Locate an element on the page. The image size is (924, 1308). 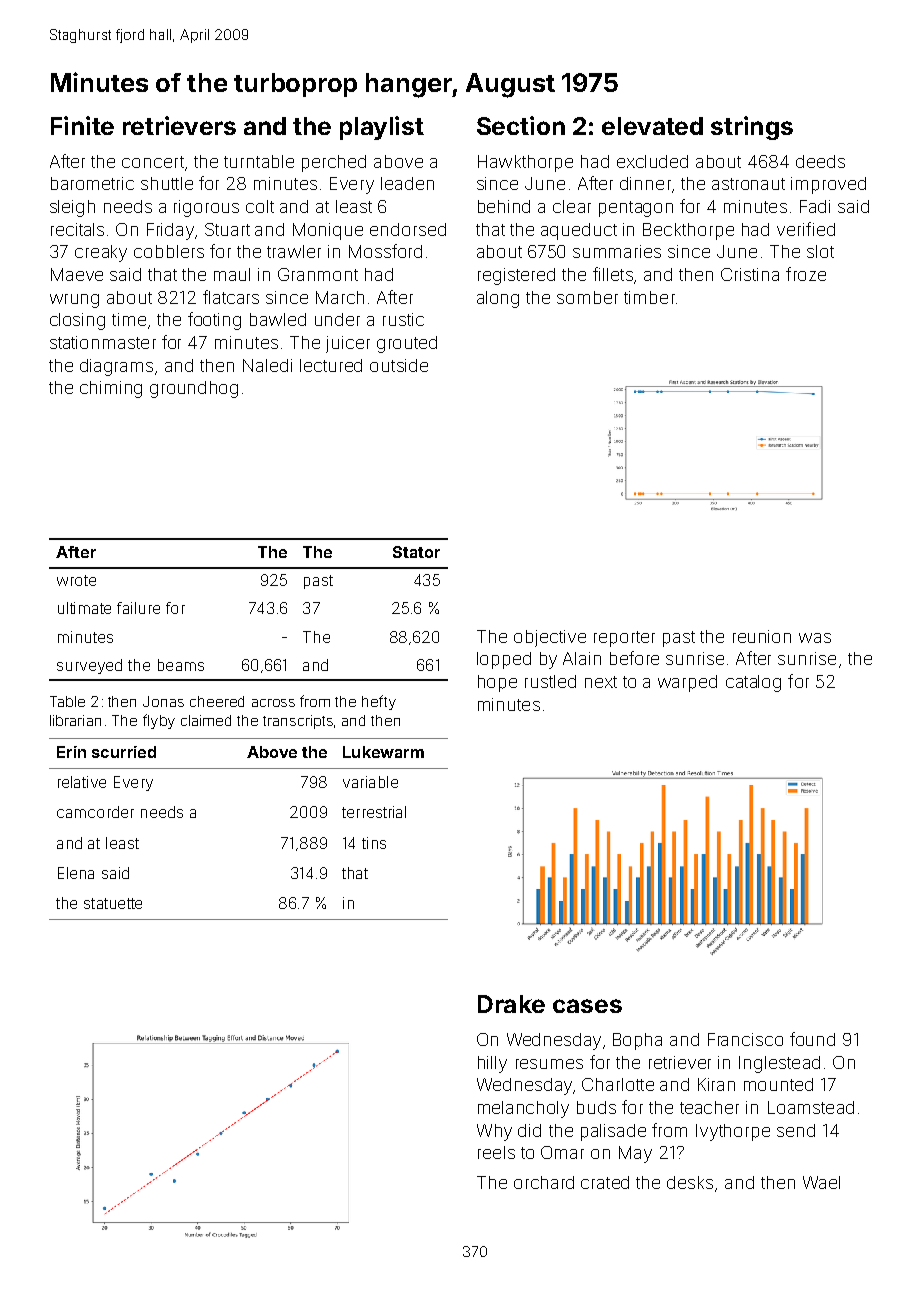
Kiran is located at coordinates (716, 1084).
